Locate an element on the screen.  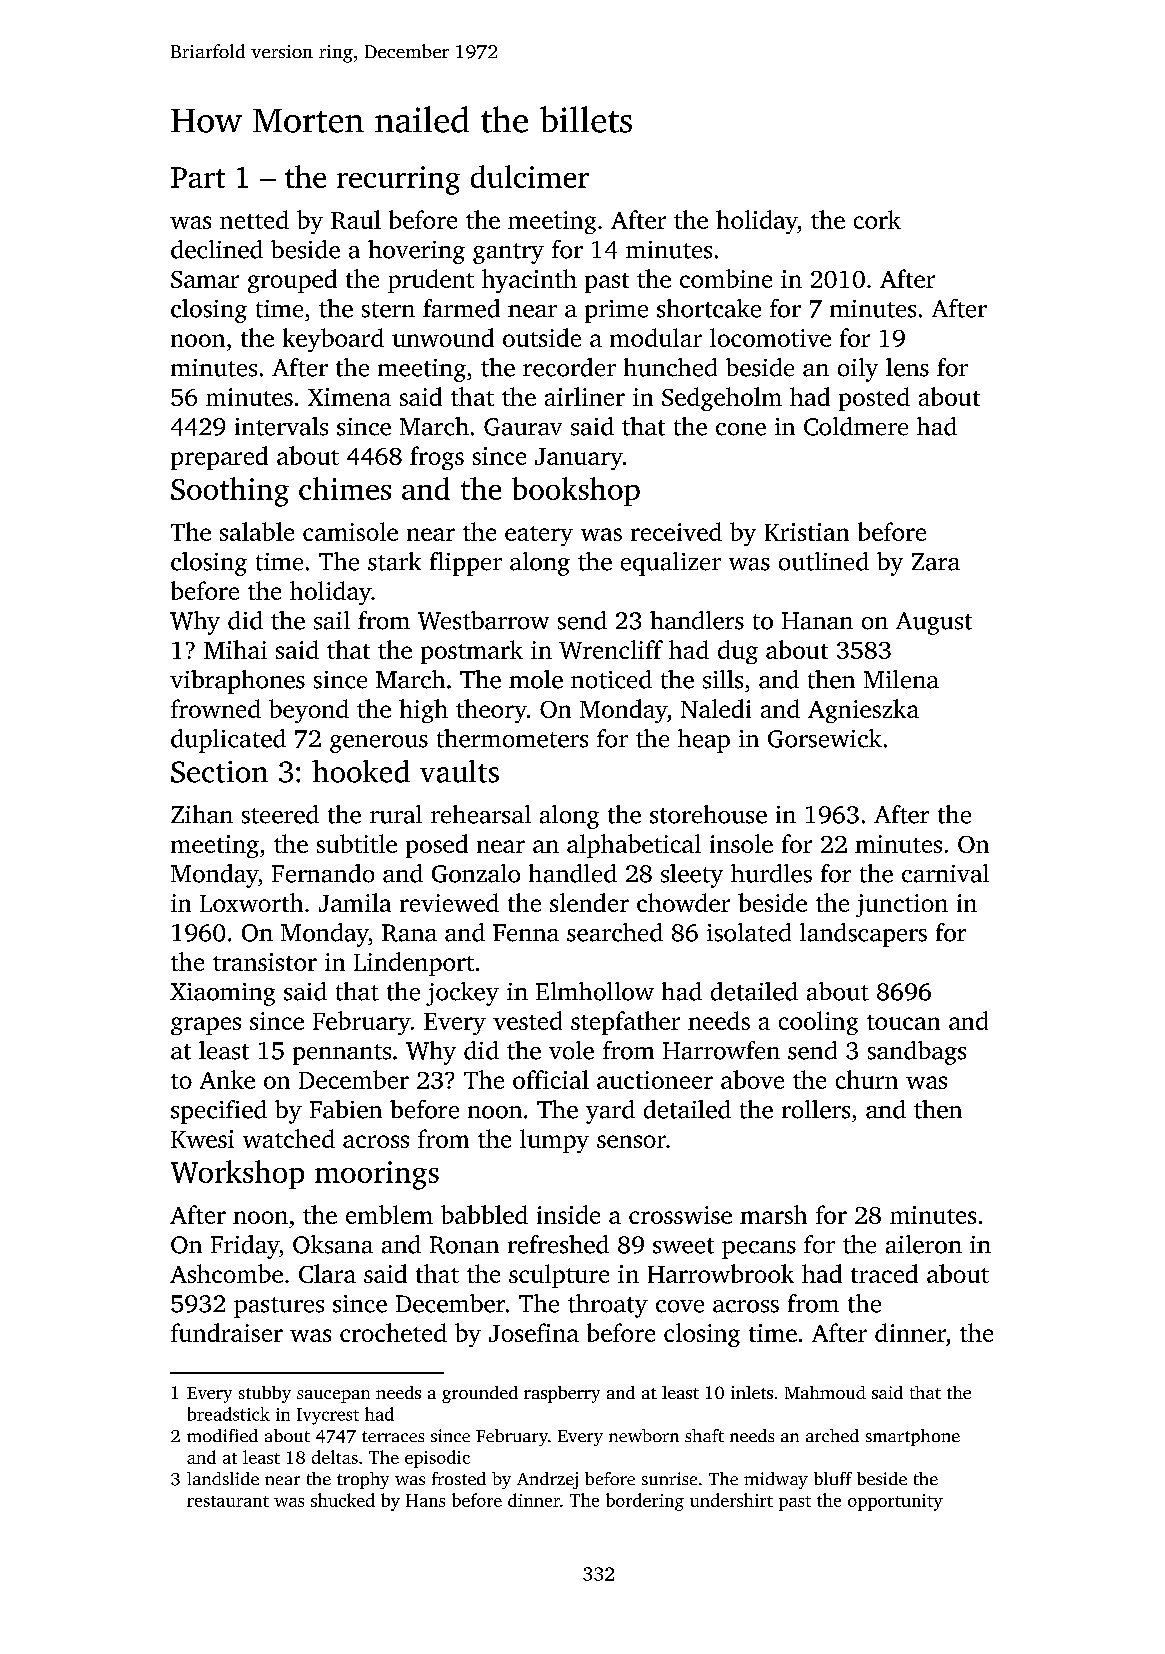
Xiaoming is located at coordinates (222, 994).
